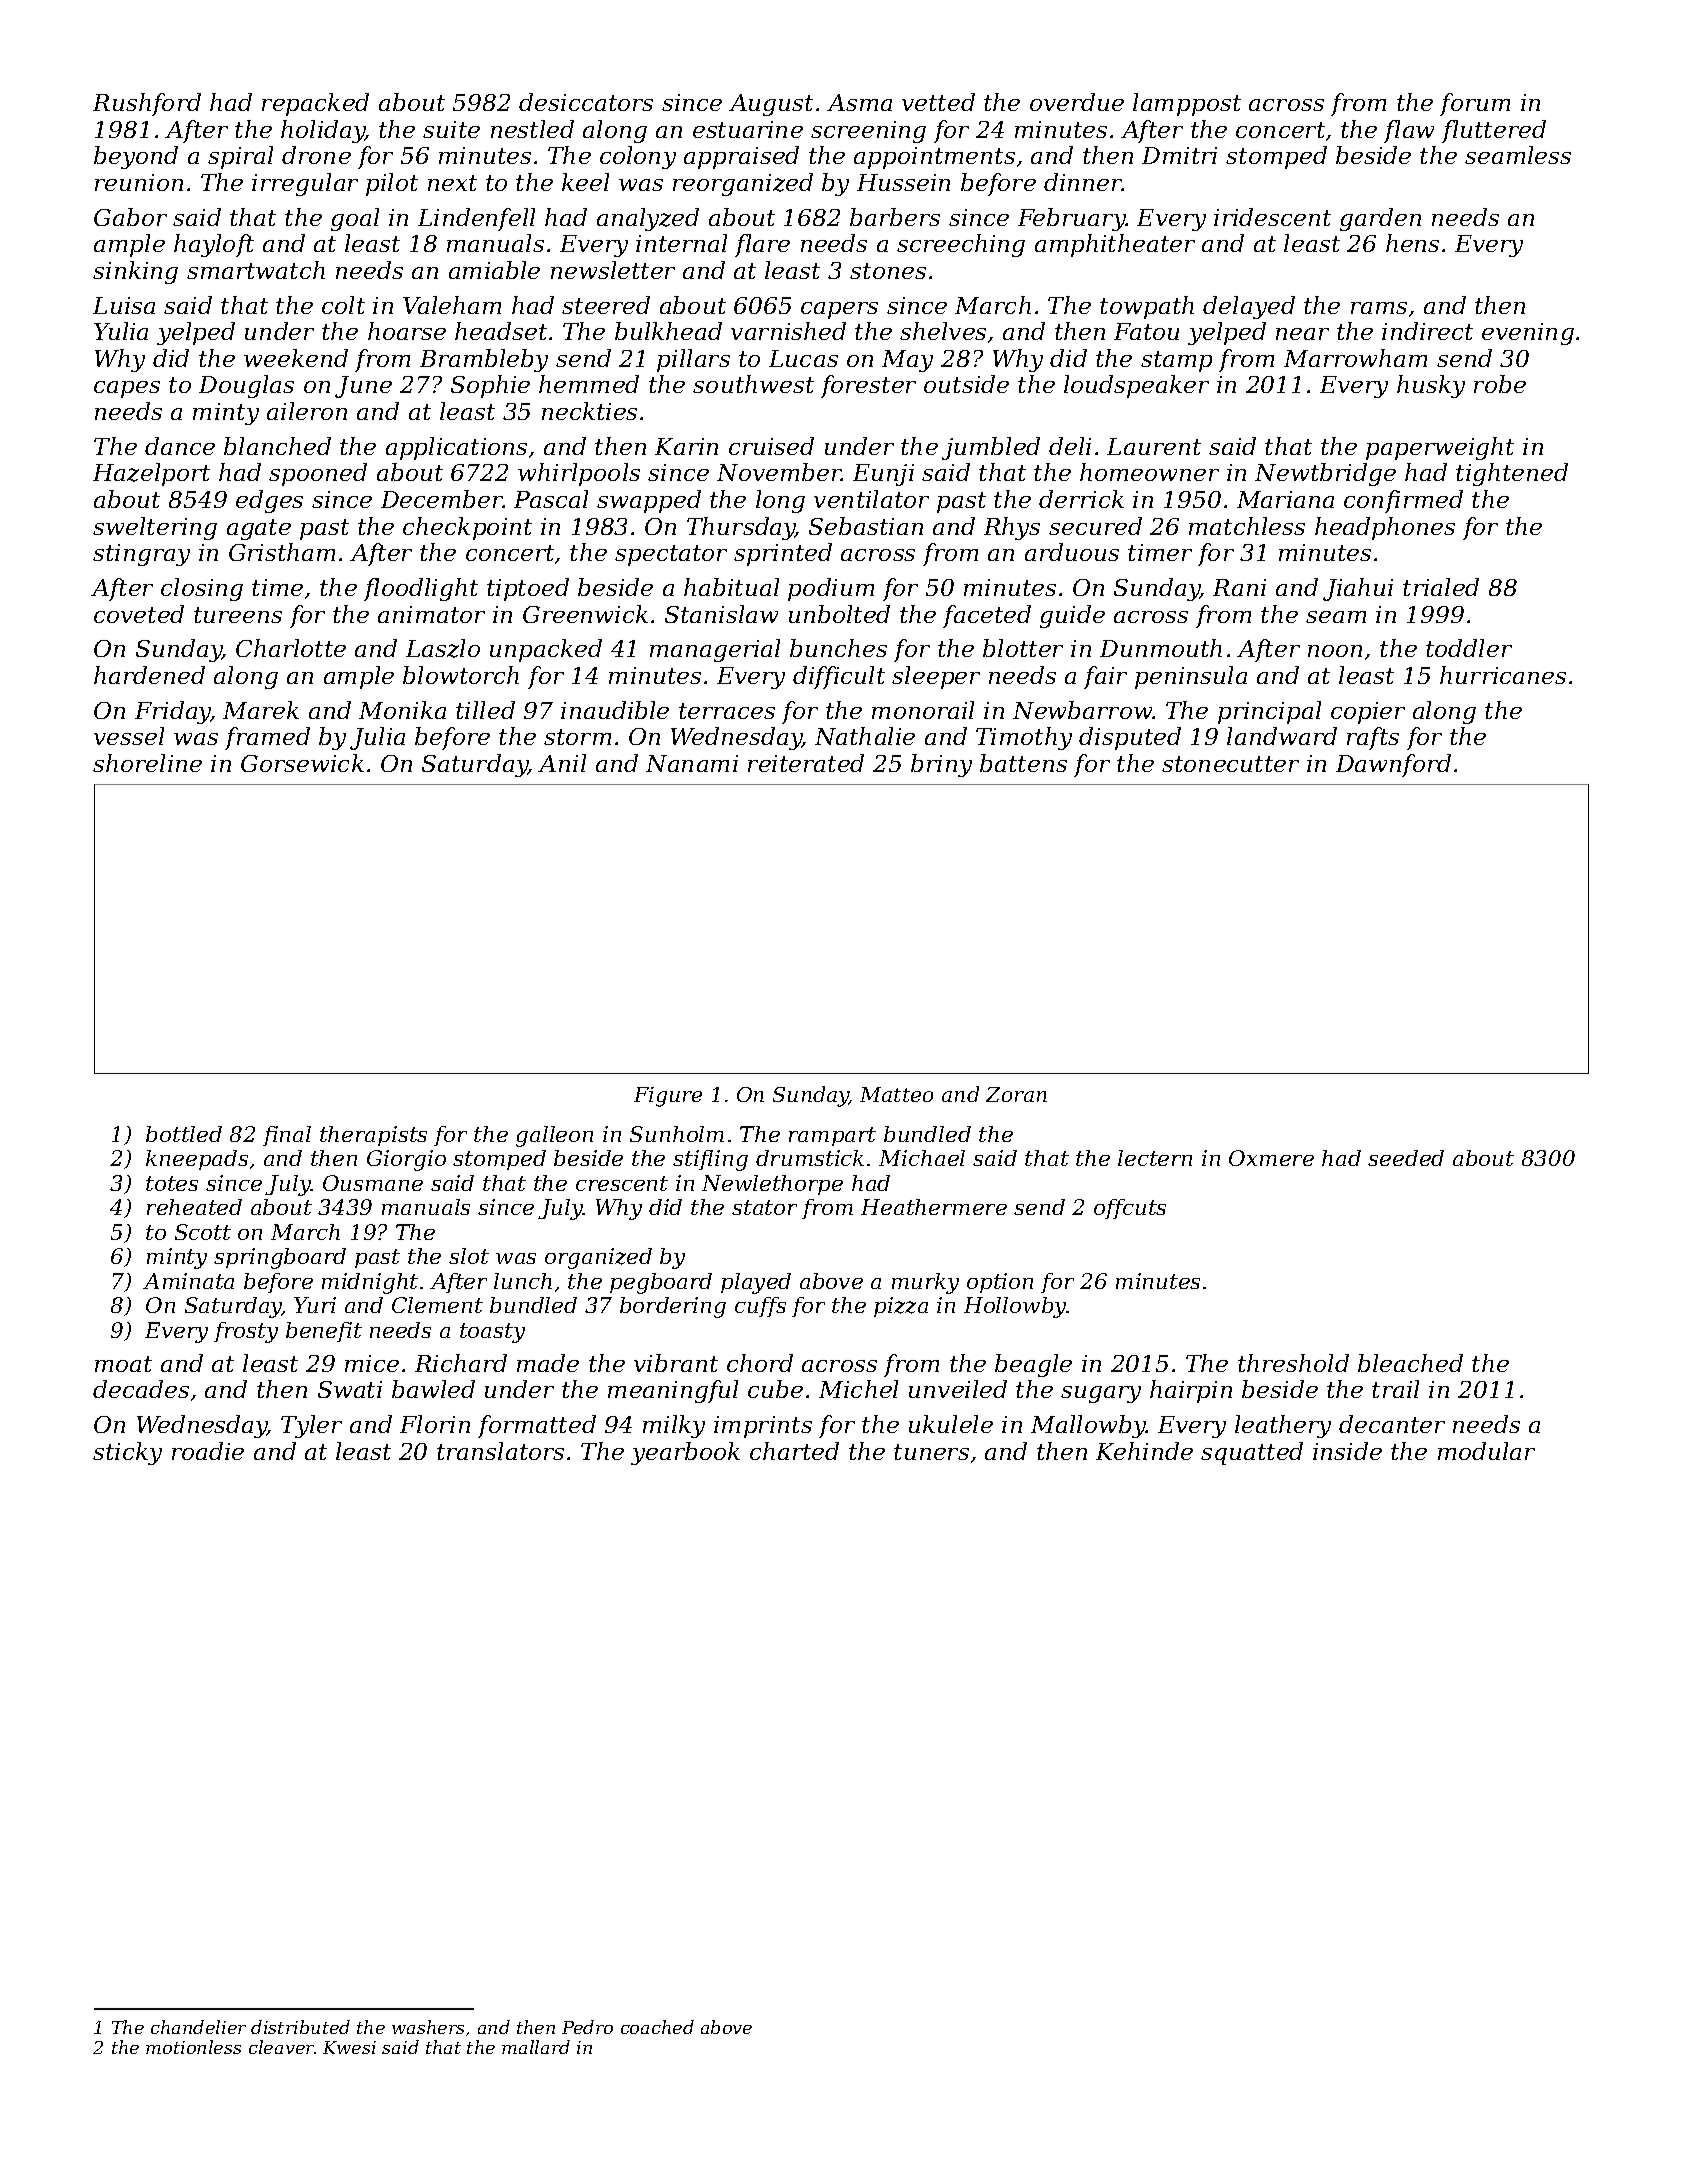  What do you see at coordinates (657, 2027) in the image?
I see `coached` at bounding box center [657, 2027].
